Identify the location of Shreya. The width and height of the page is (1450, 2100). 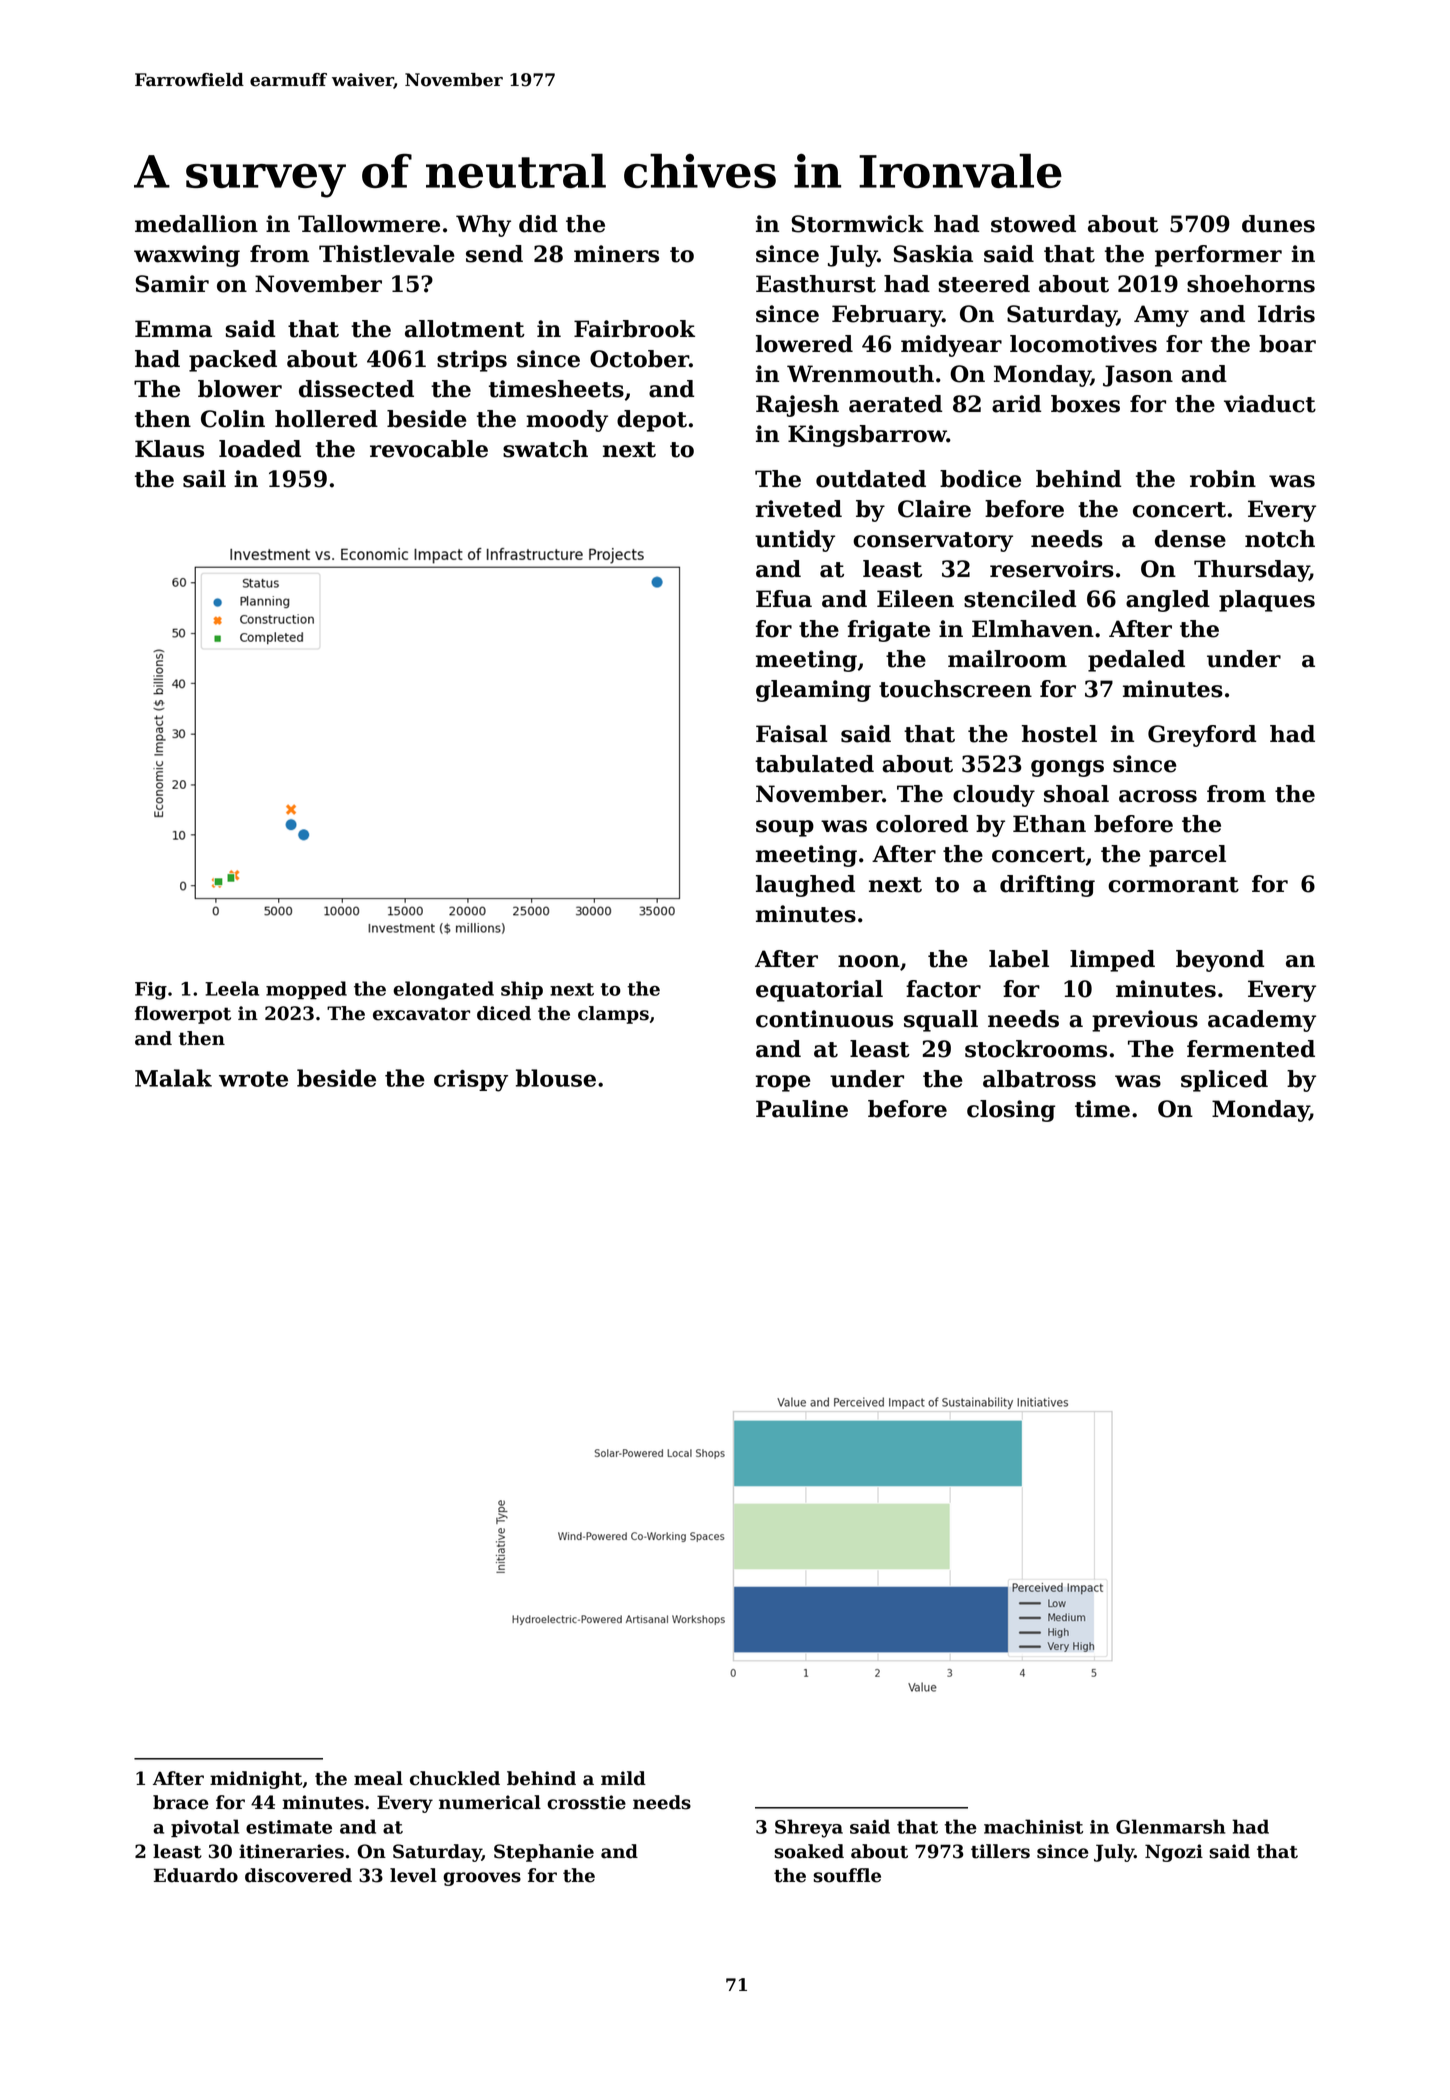
(809, 1828).
